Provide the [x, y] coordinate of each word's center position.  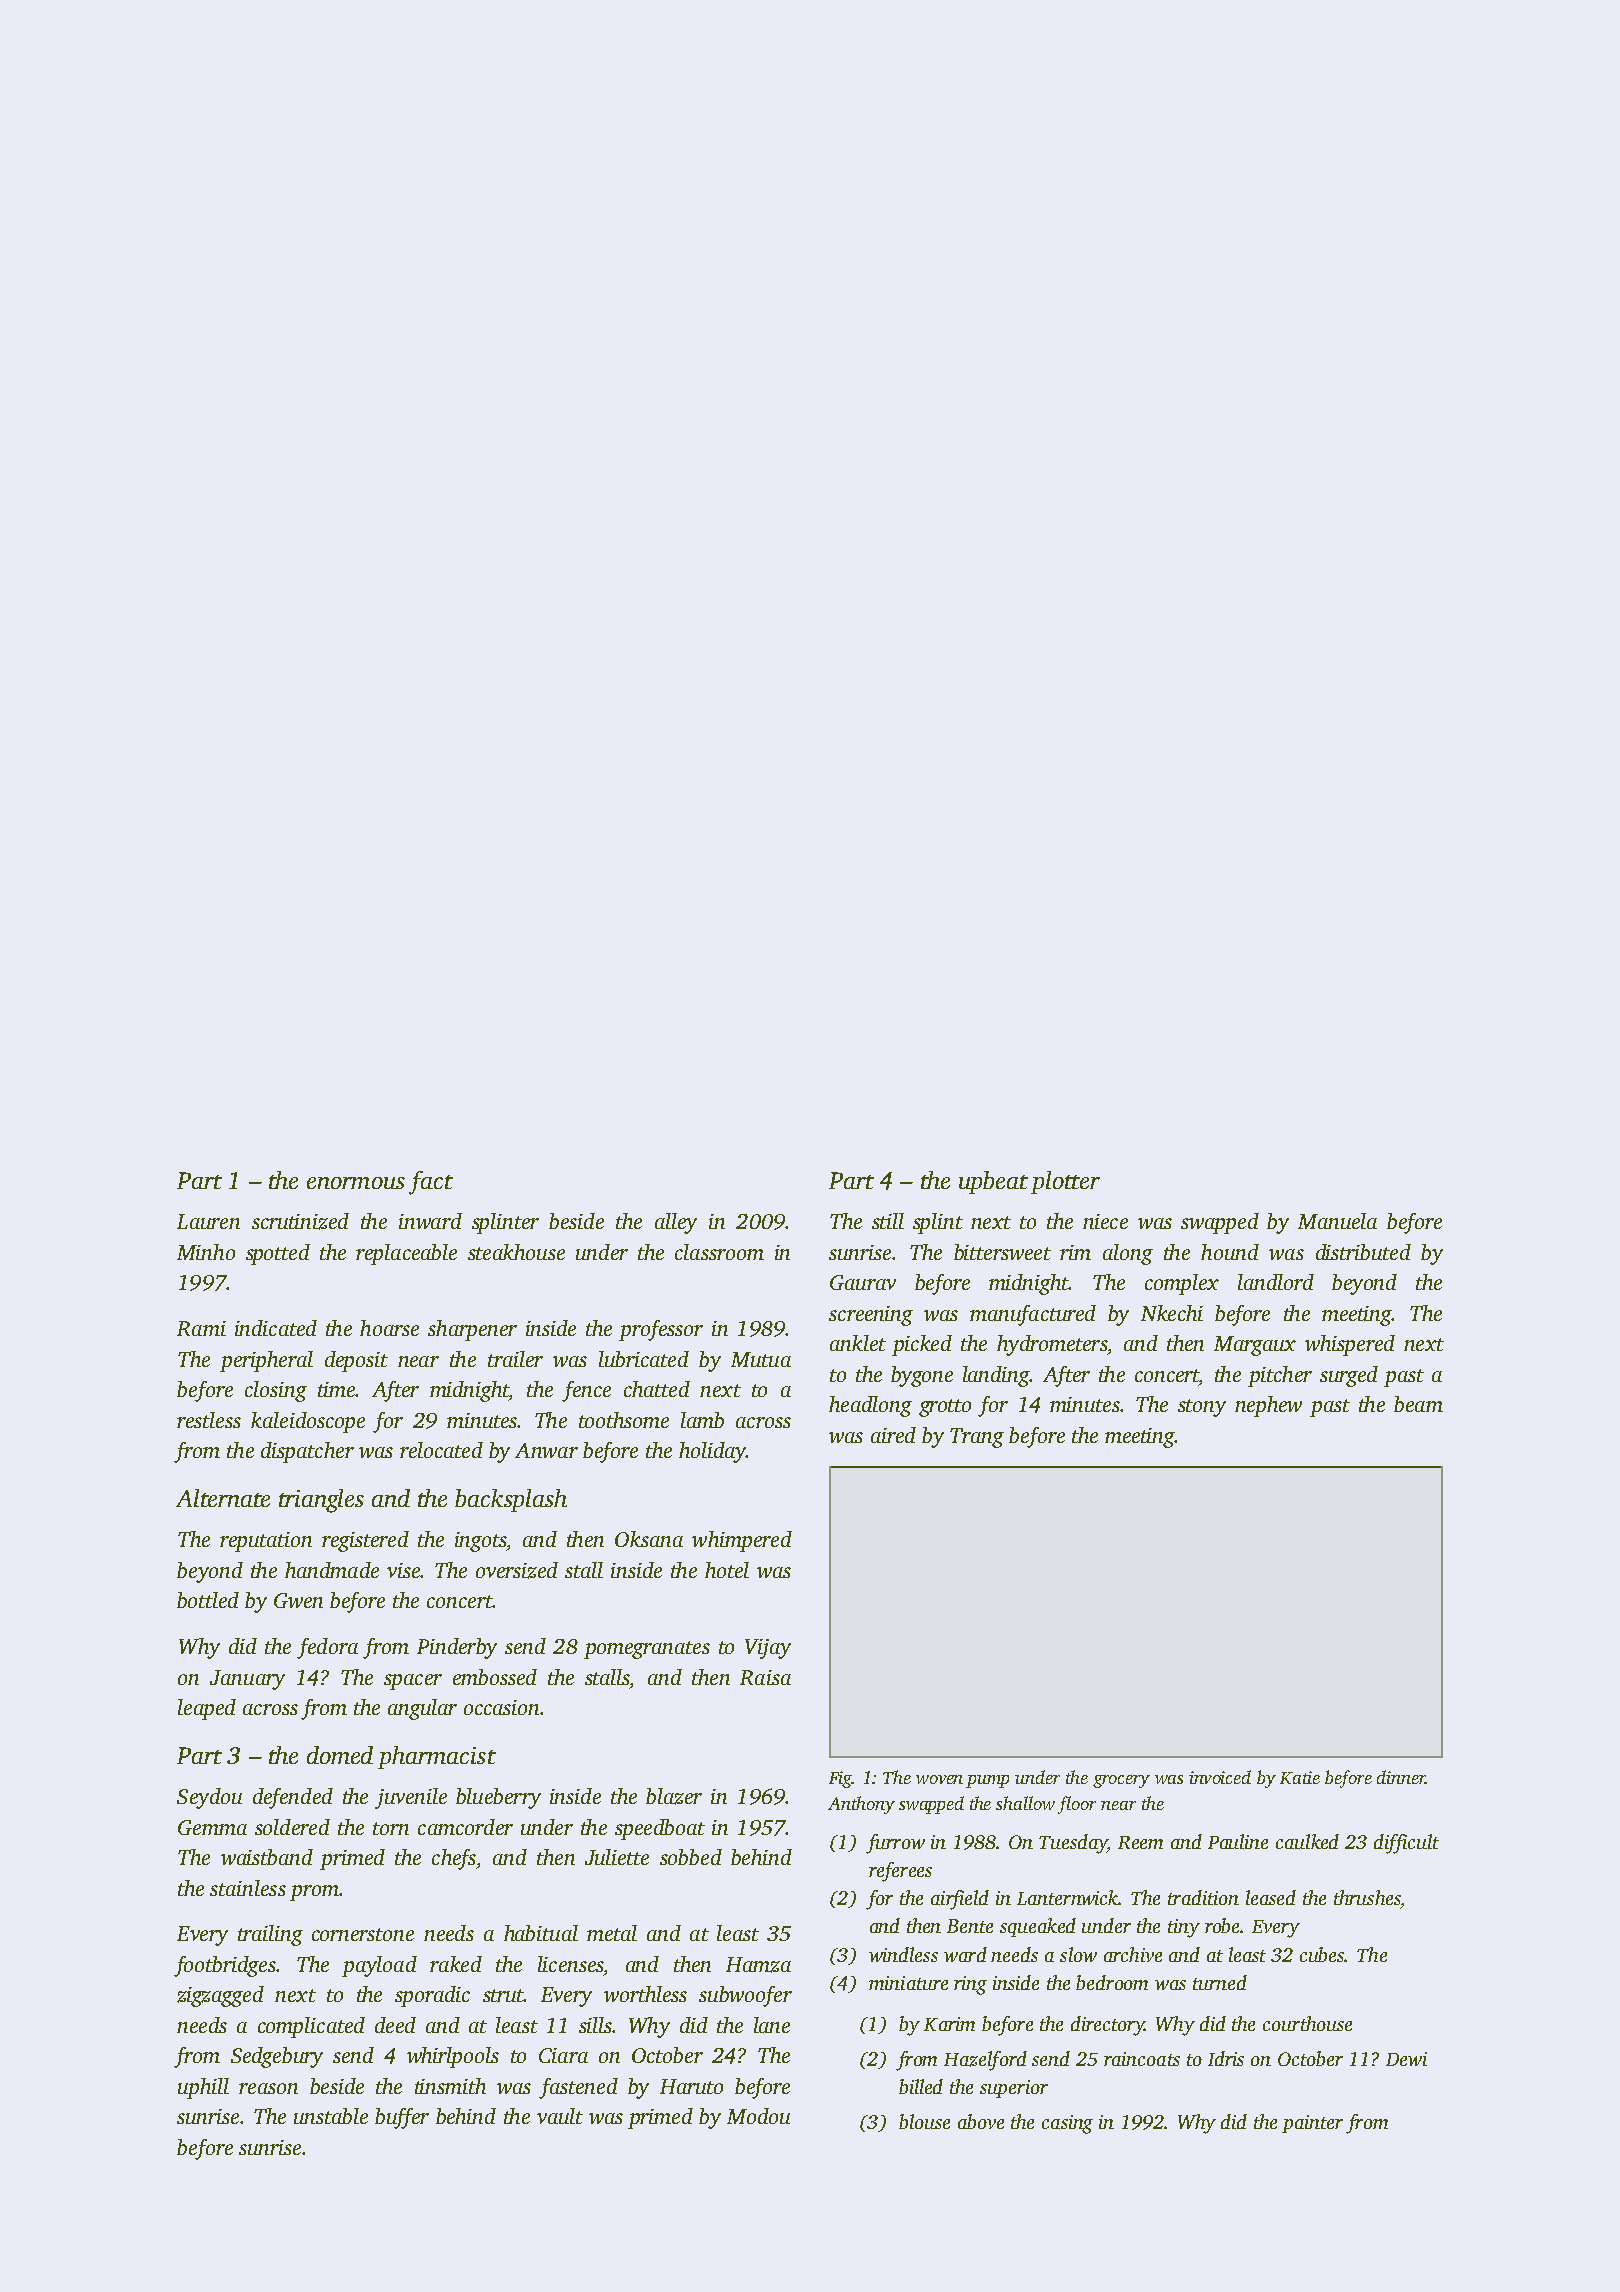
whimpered [742, 1541]
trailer [515, 1359]
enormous [356, 1183]
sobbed [691, 1857]
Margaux [1255, 1346]
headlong [870, 1406]
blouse [924, 2121]
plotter [1065, 1182]
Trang [977, 1438]
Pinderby [457, 1648]
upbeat [993, 1182]
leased [1271, 1897]
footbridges [225, 1966]
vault [560, 2116]
